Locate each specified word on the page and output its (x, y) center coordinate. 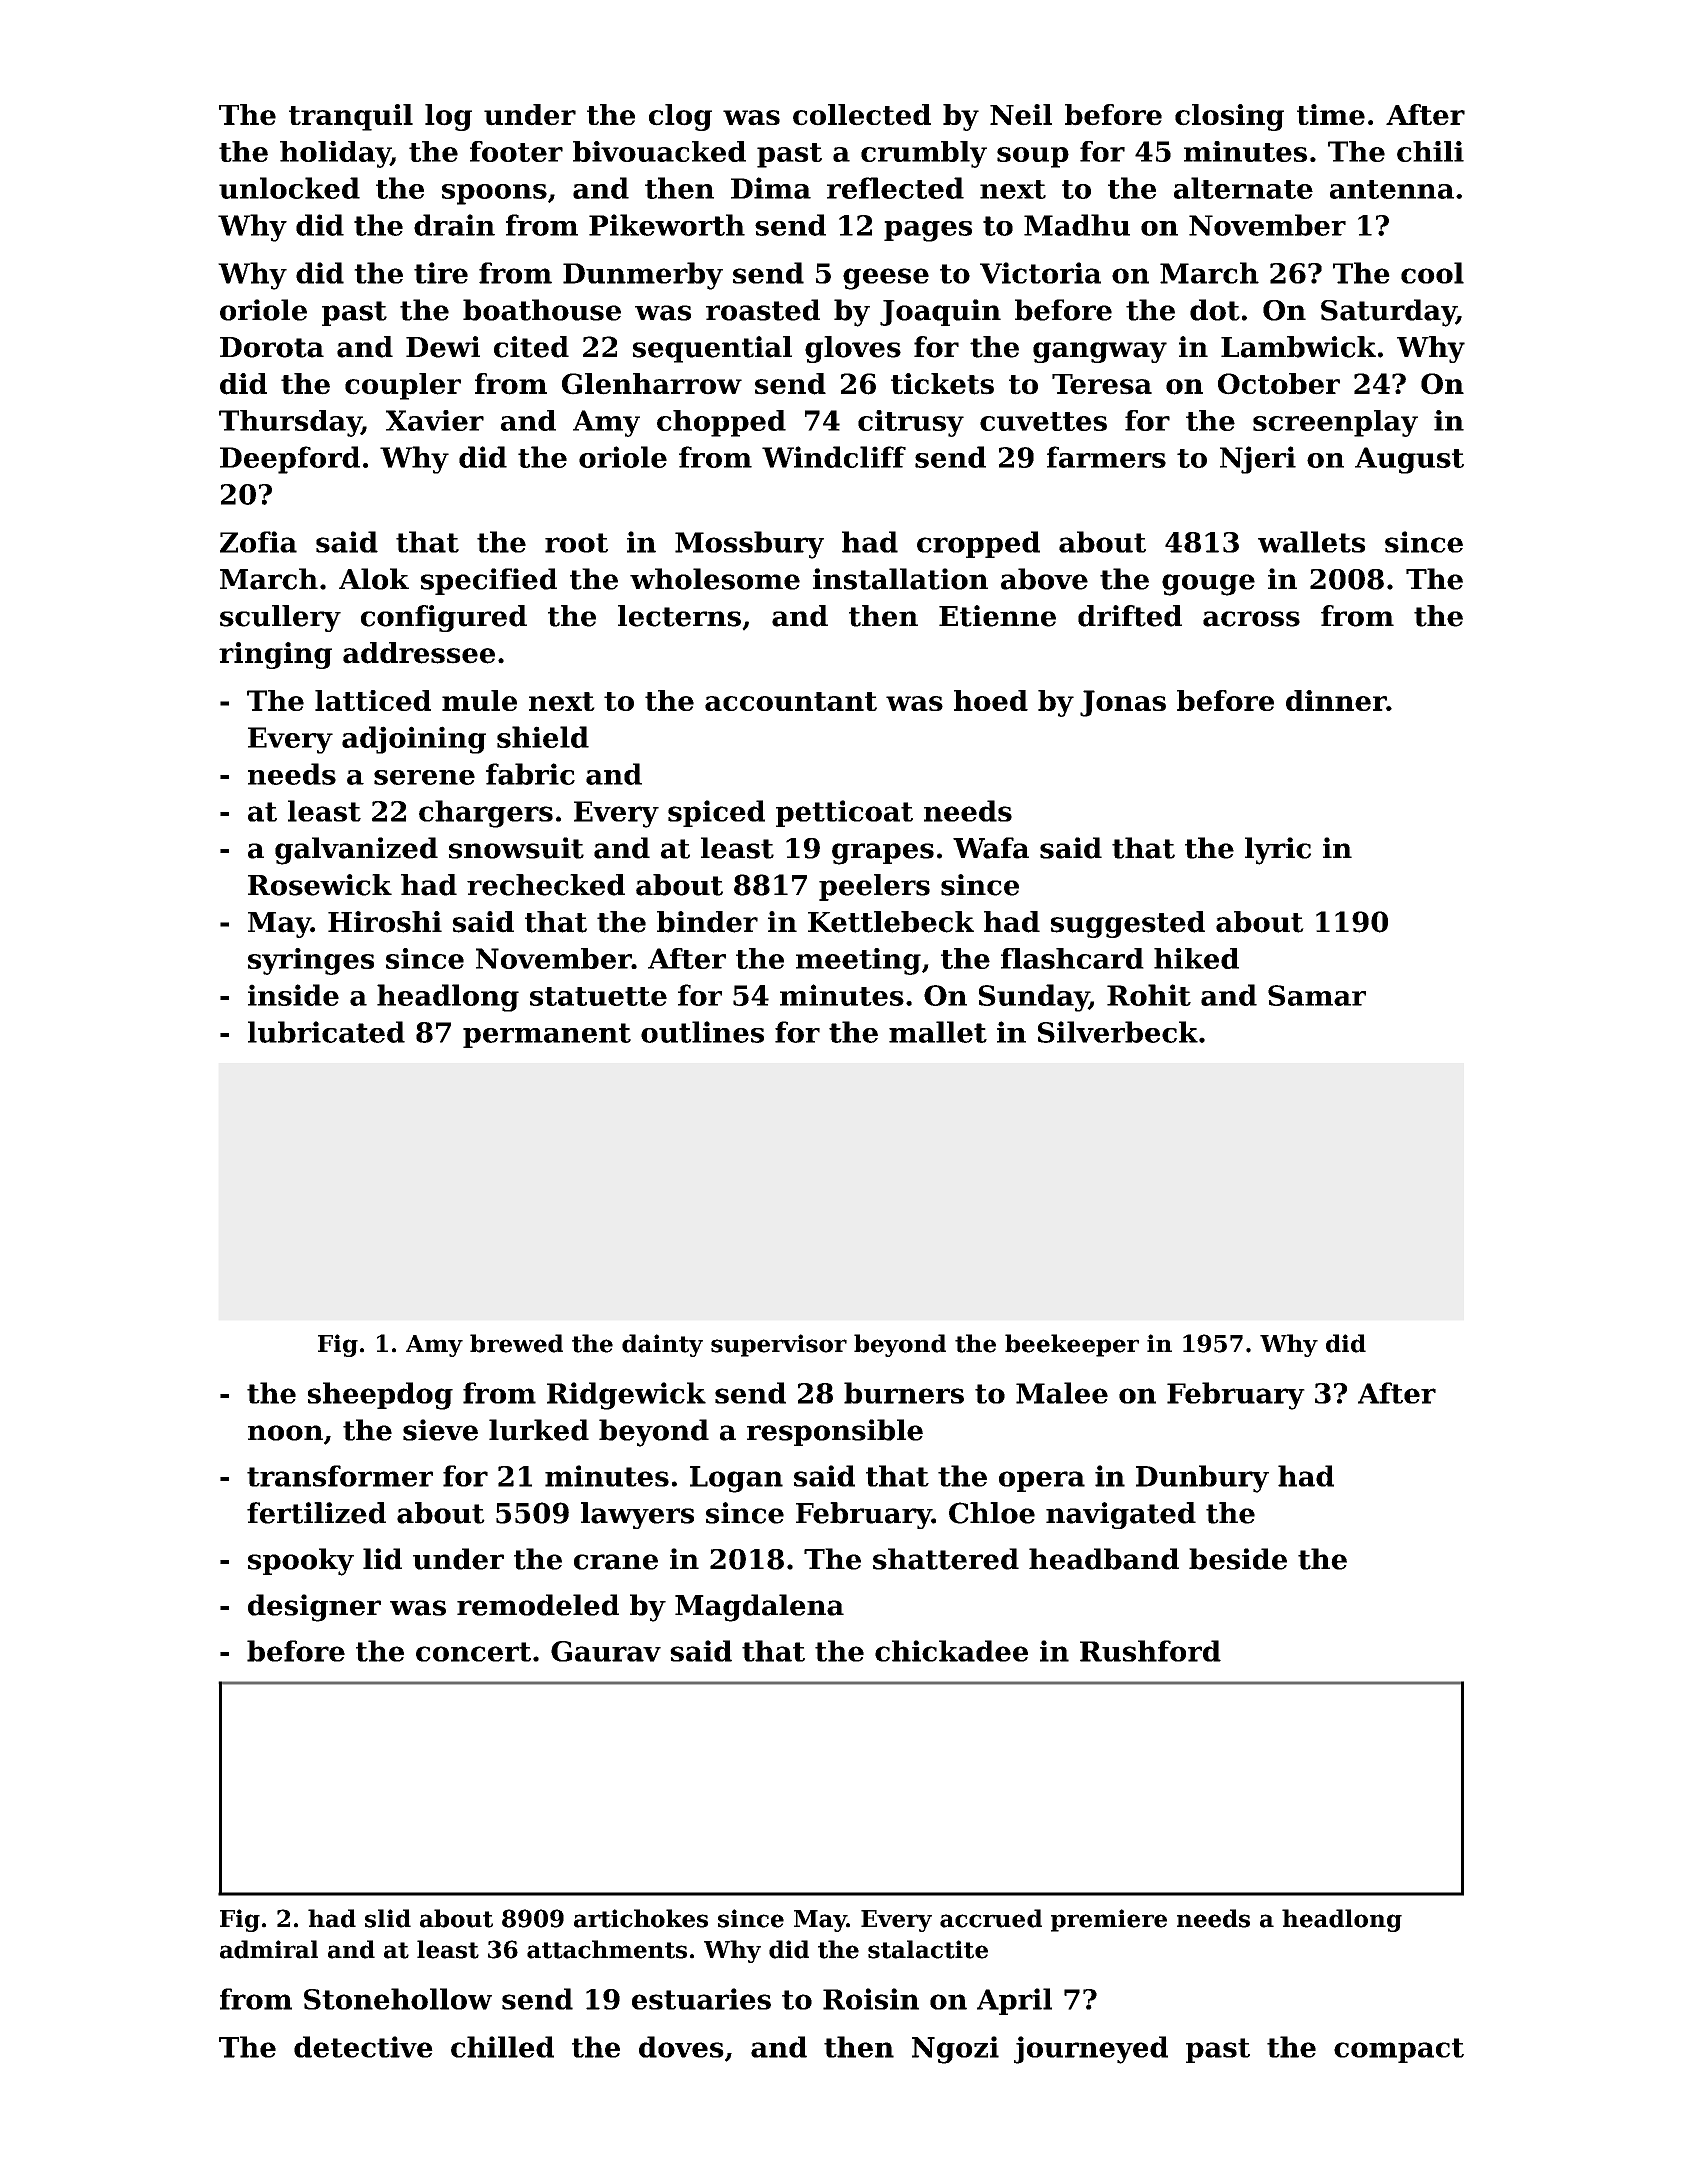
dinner (1336, 700)
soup (1033, 157)
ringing (275, 655)
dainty (662, 1345)
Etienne (997, 616)
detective (363, 2047)
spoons (494, 194)
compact (1399, 2050)
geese (886, 279)
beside (1238, 1559)
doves (681, 2047)
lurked (539, 1430)
